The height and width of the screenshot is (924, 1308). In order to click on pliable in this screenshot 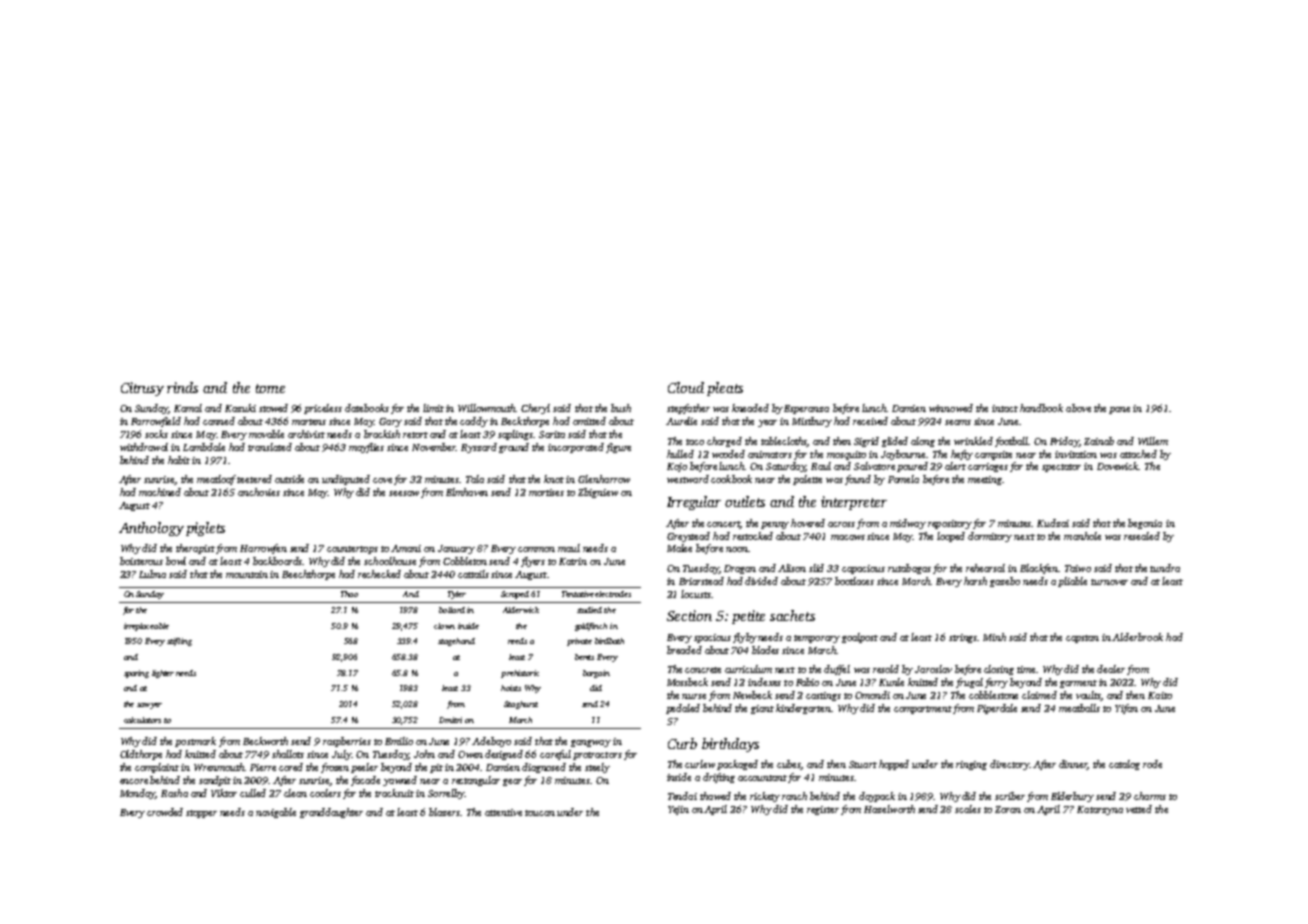, I will do `click(1072, 582)`.
